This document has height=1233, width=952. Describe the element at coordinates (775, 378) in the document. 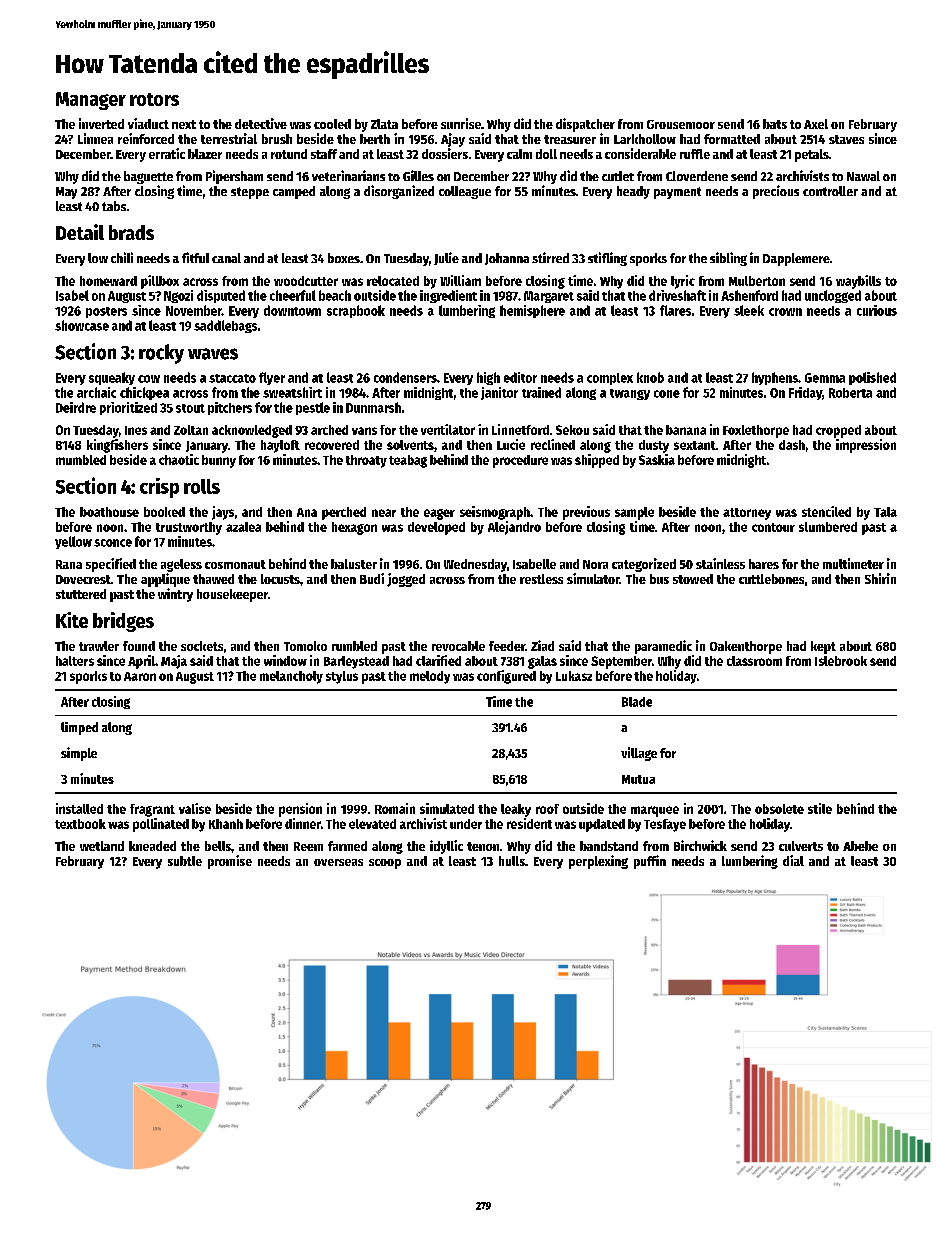

I see `hyphens` at that location.
